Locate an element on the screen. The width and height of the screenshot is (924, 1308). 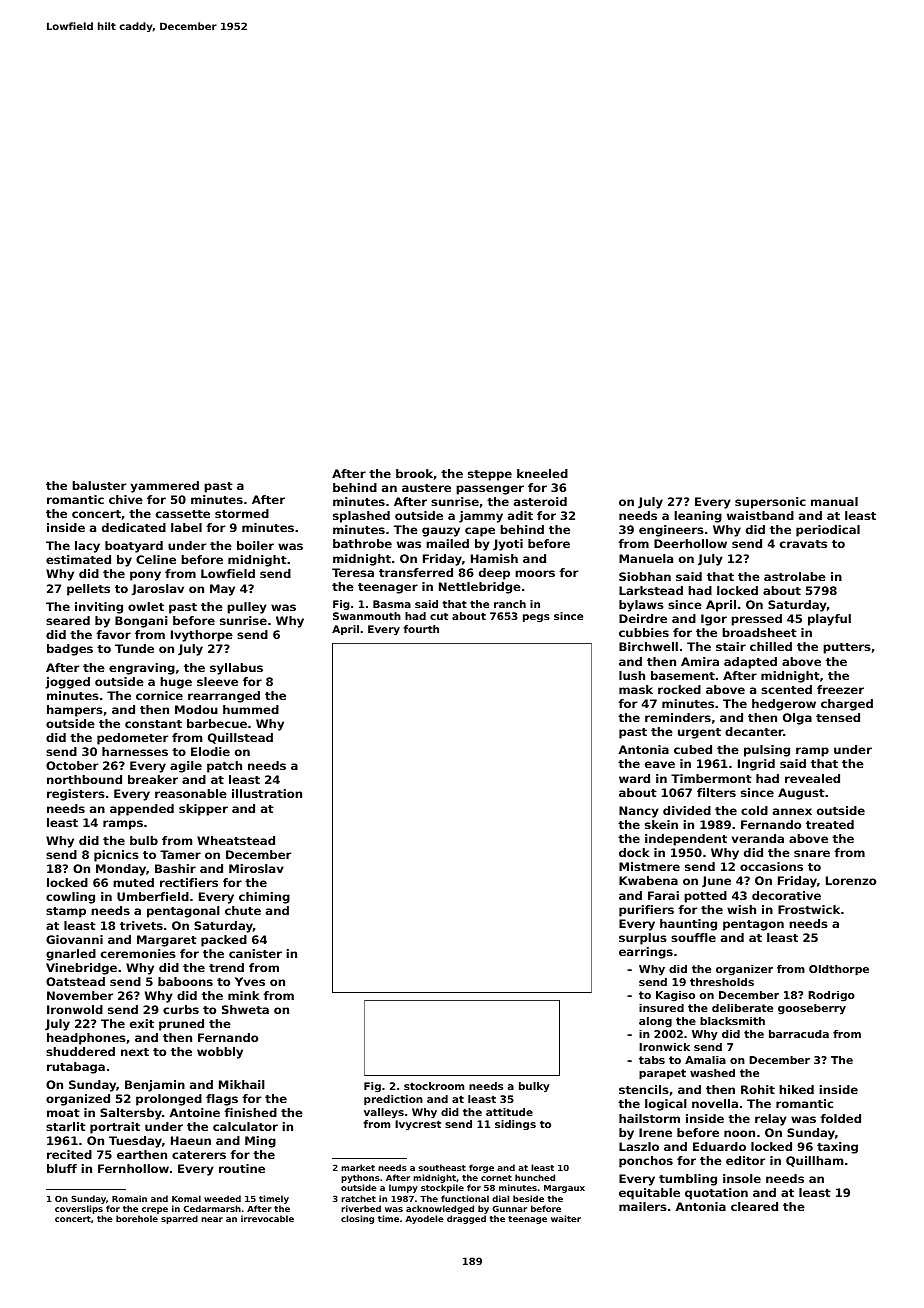
austere is located at coordinates (426, 488).
